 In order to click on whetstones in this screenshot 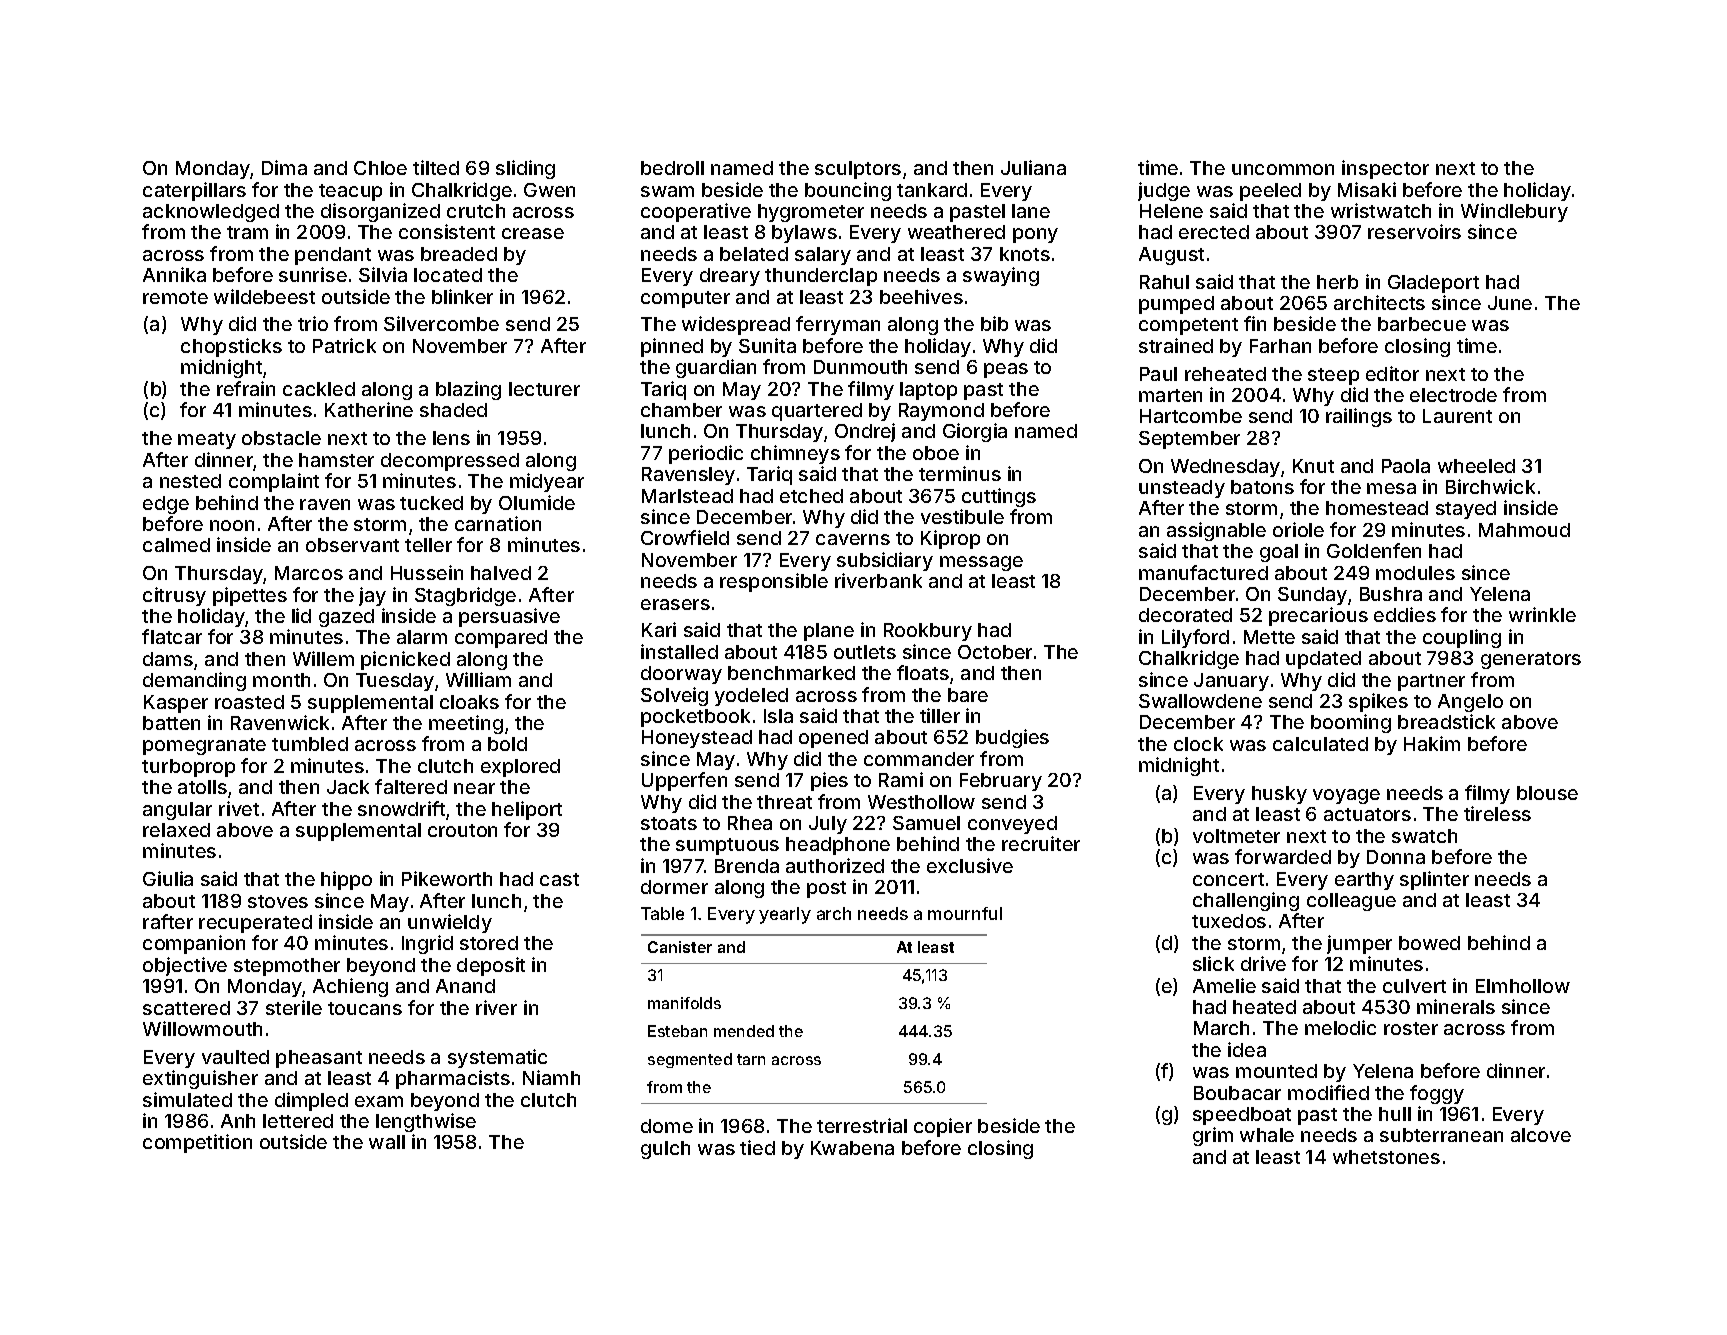, I will do `click(1386, 1157)`.
